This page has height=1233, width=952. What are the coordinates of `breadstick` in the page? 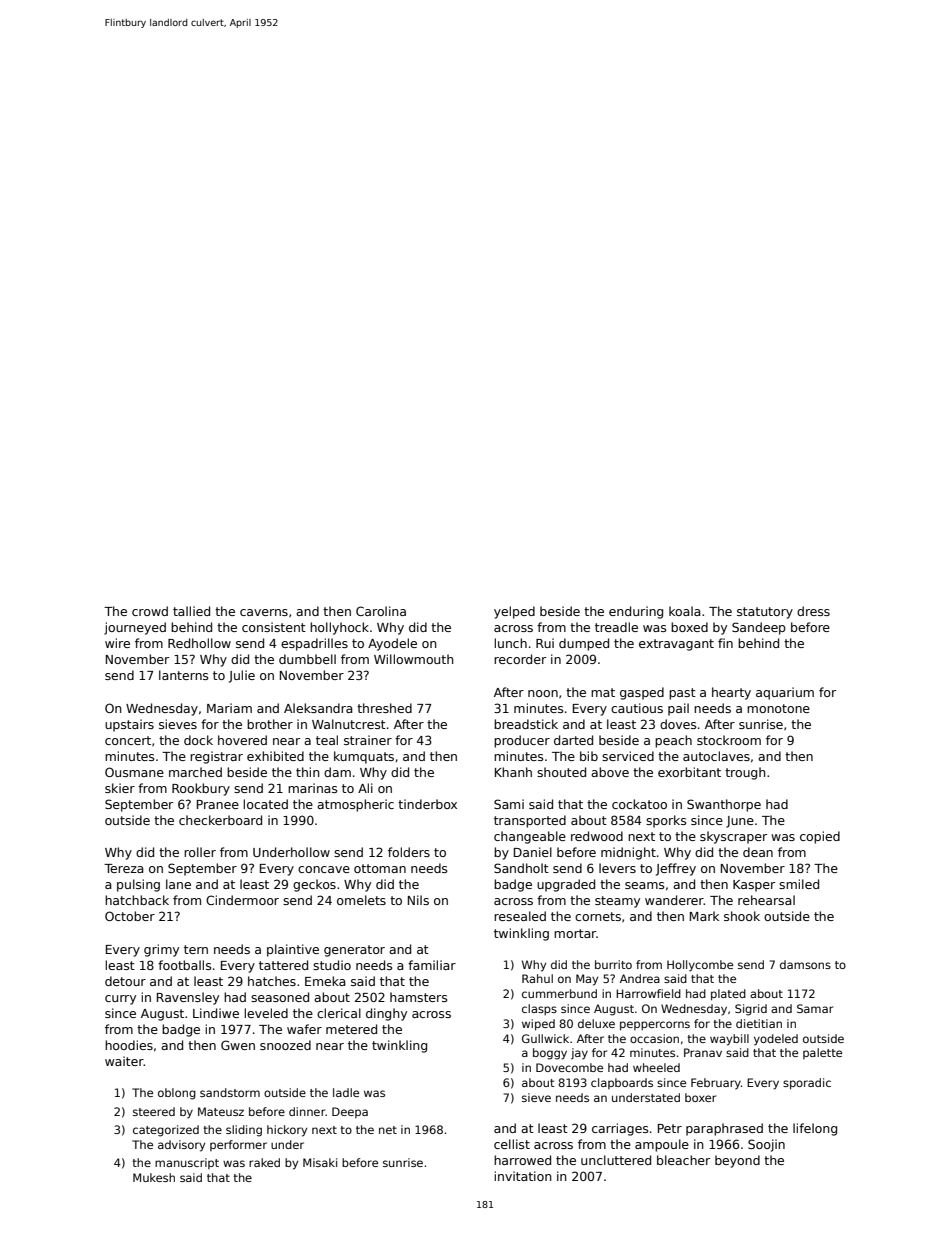 It's located at (526, 724).
